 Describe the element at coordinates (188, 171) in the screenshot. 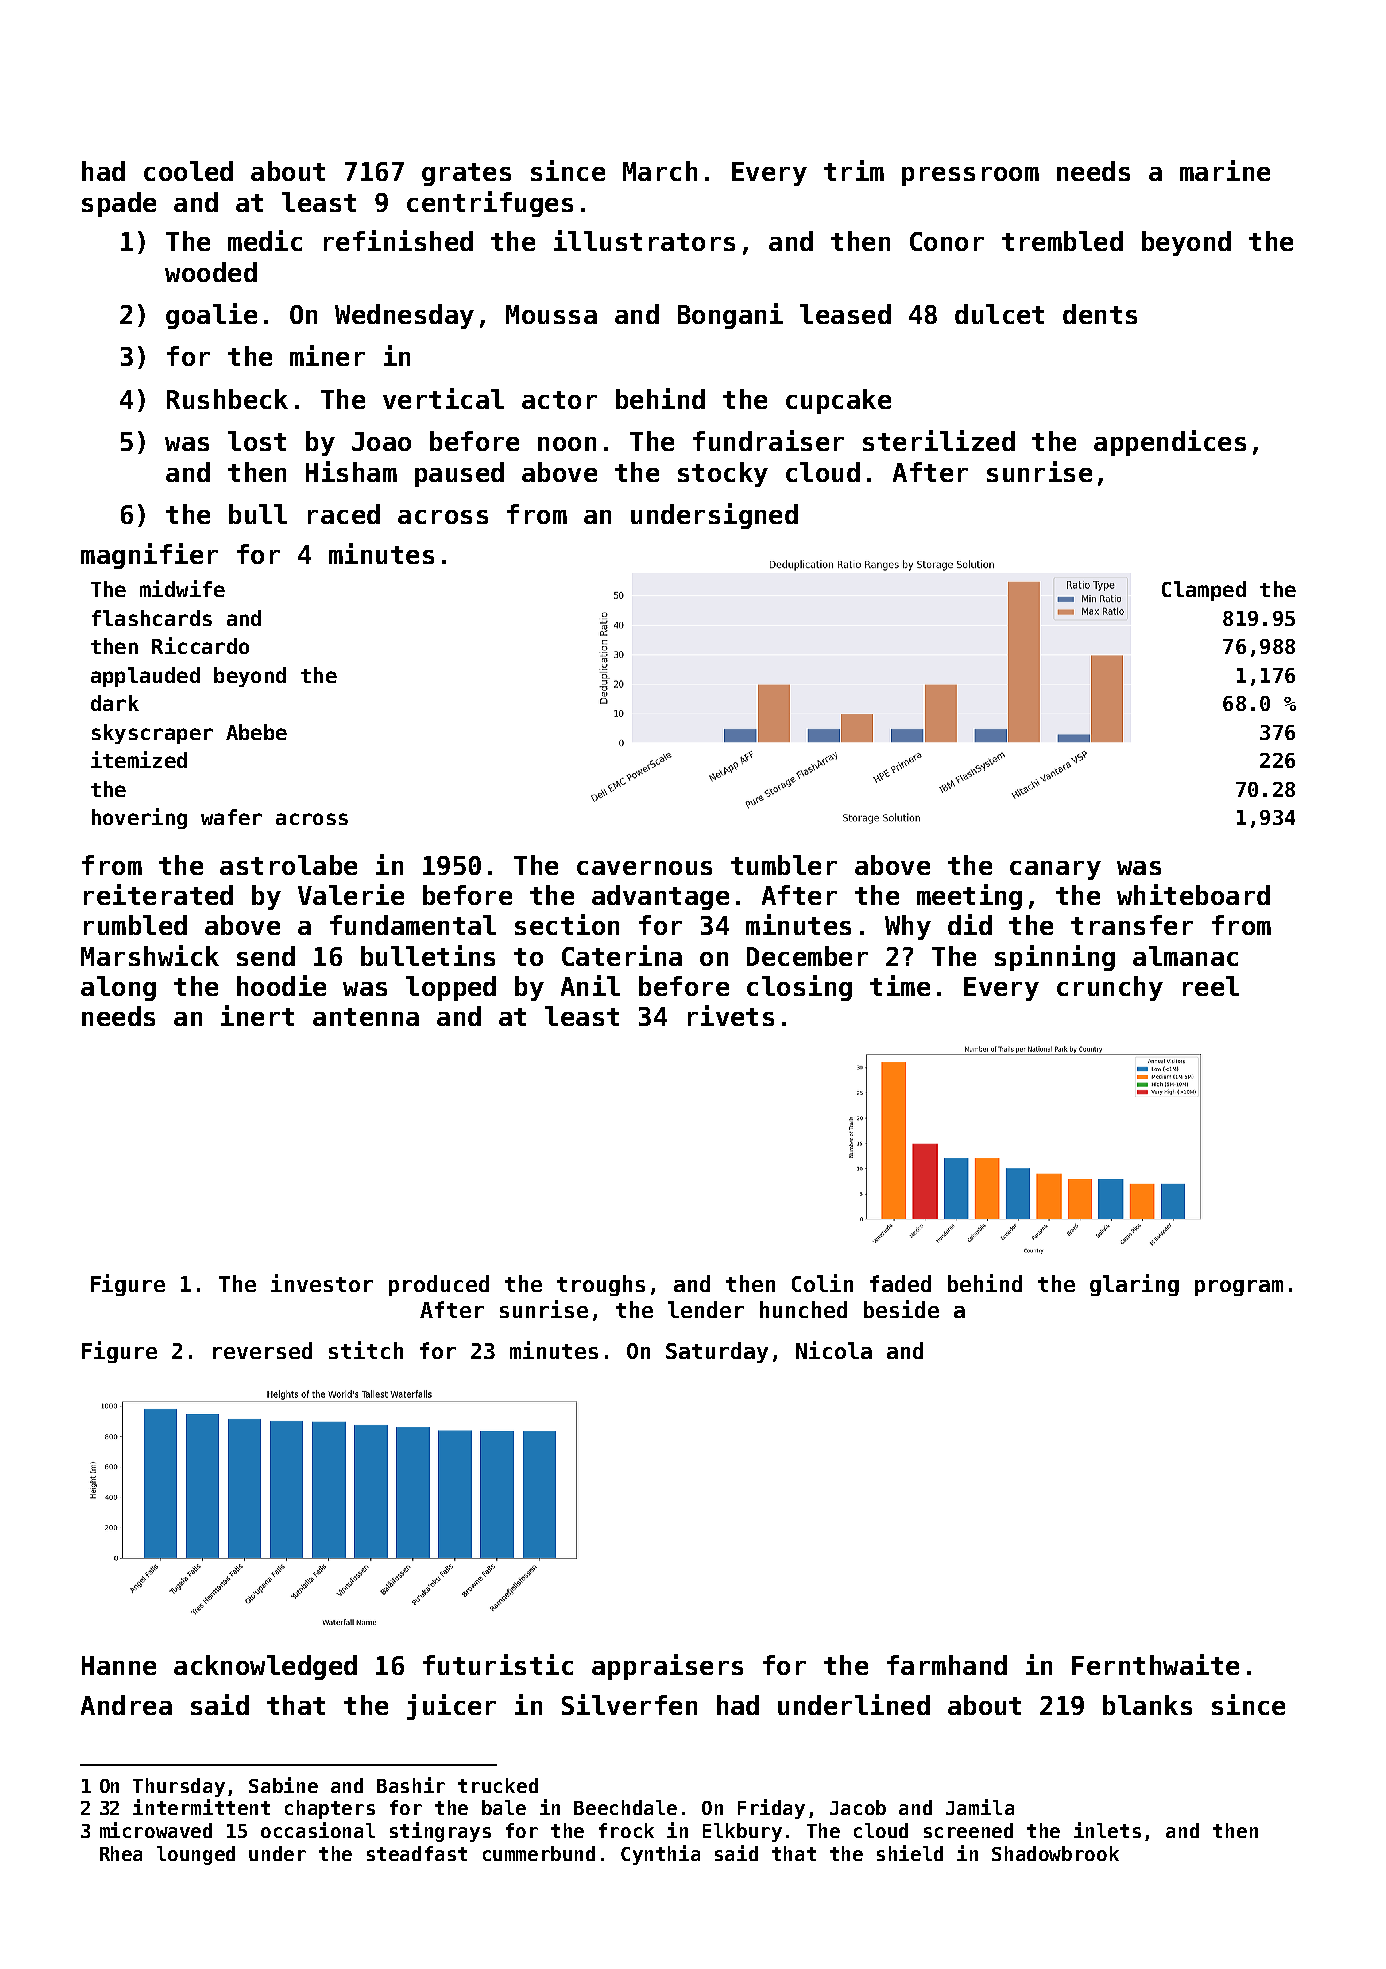

I see `cooled` at that location.
